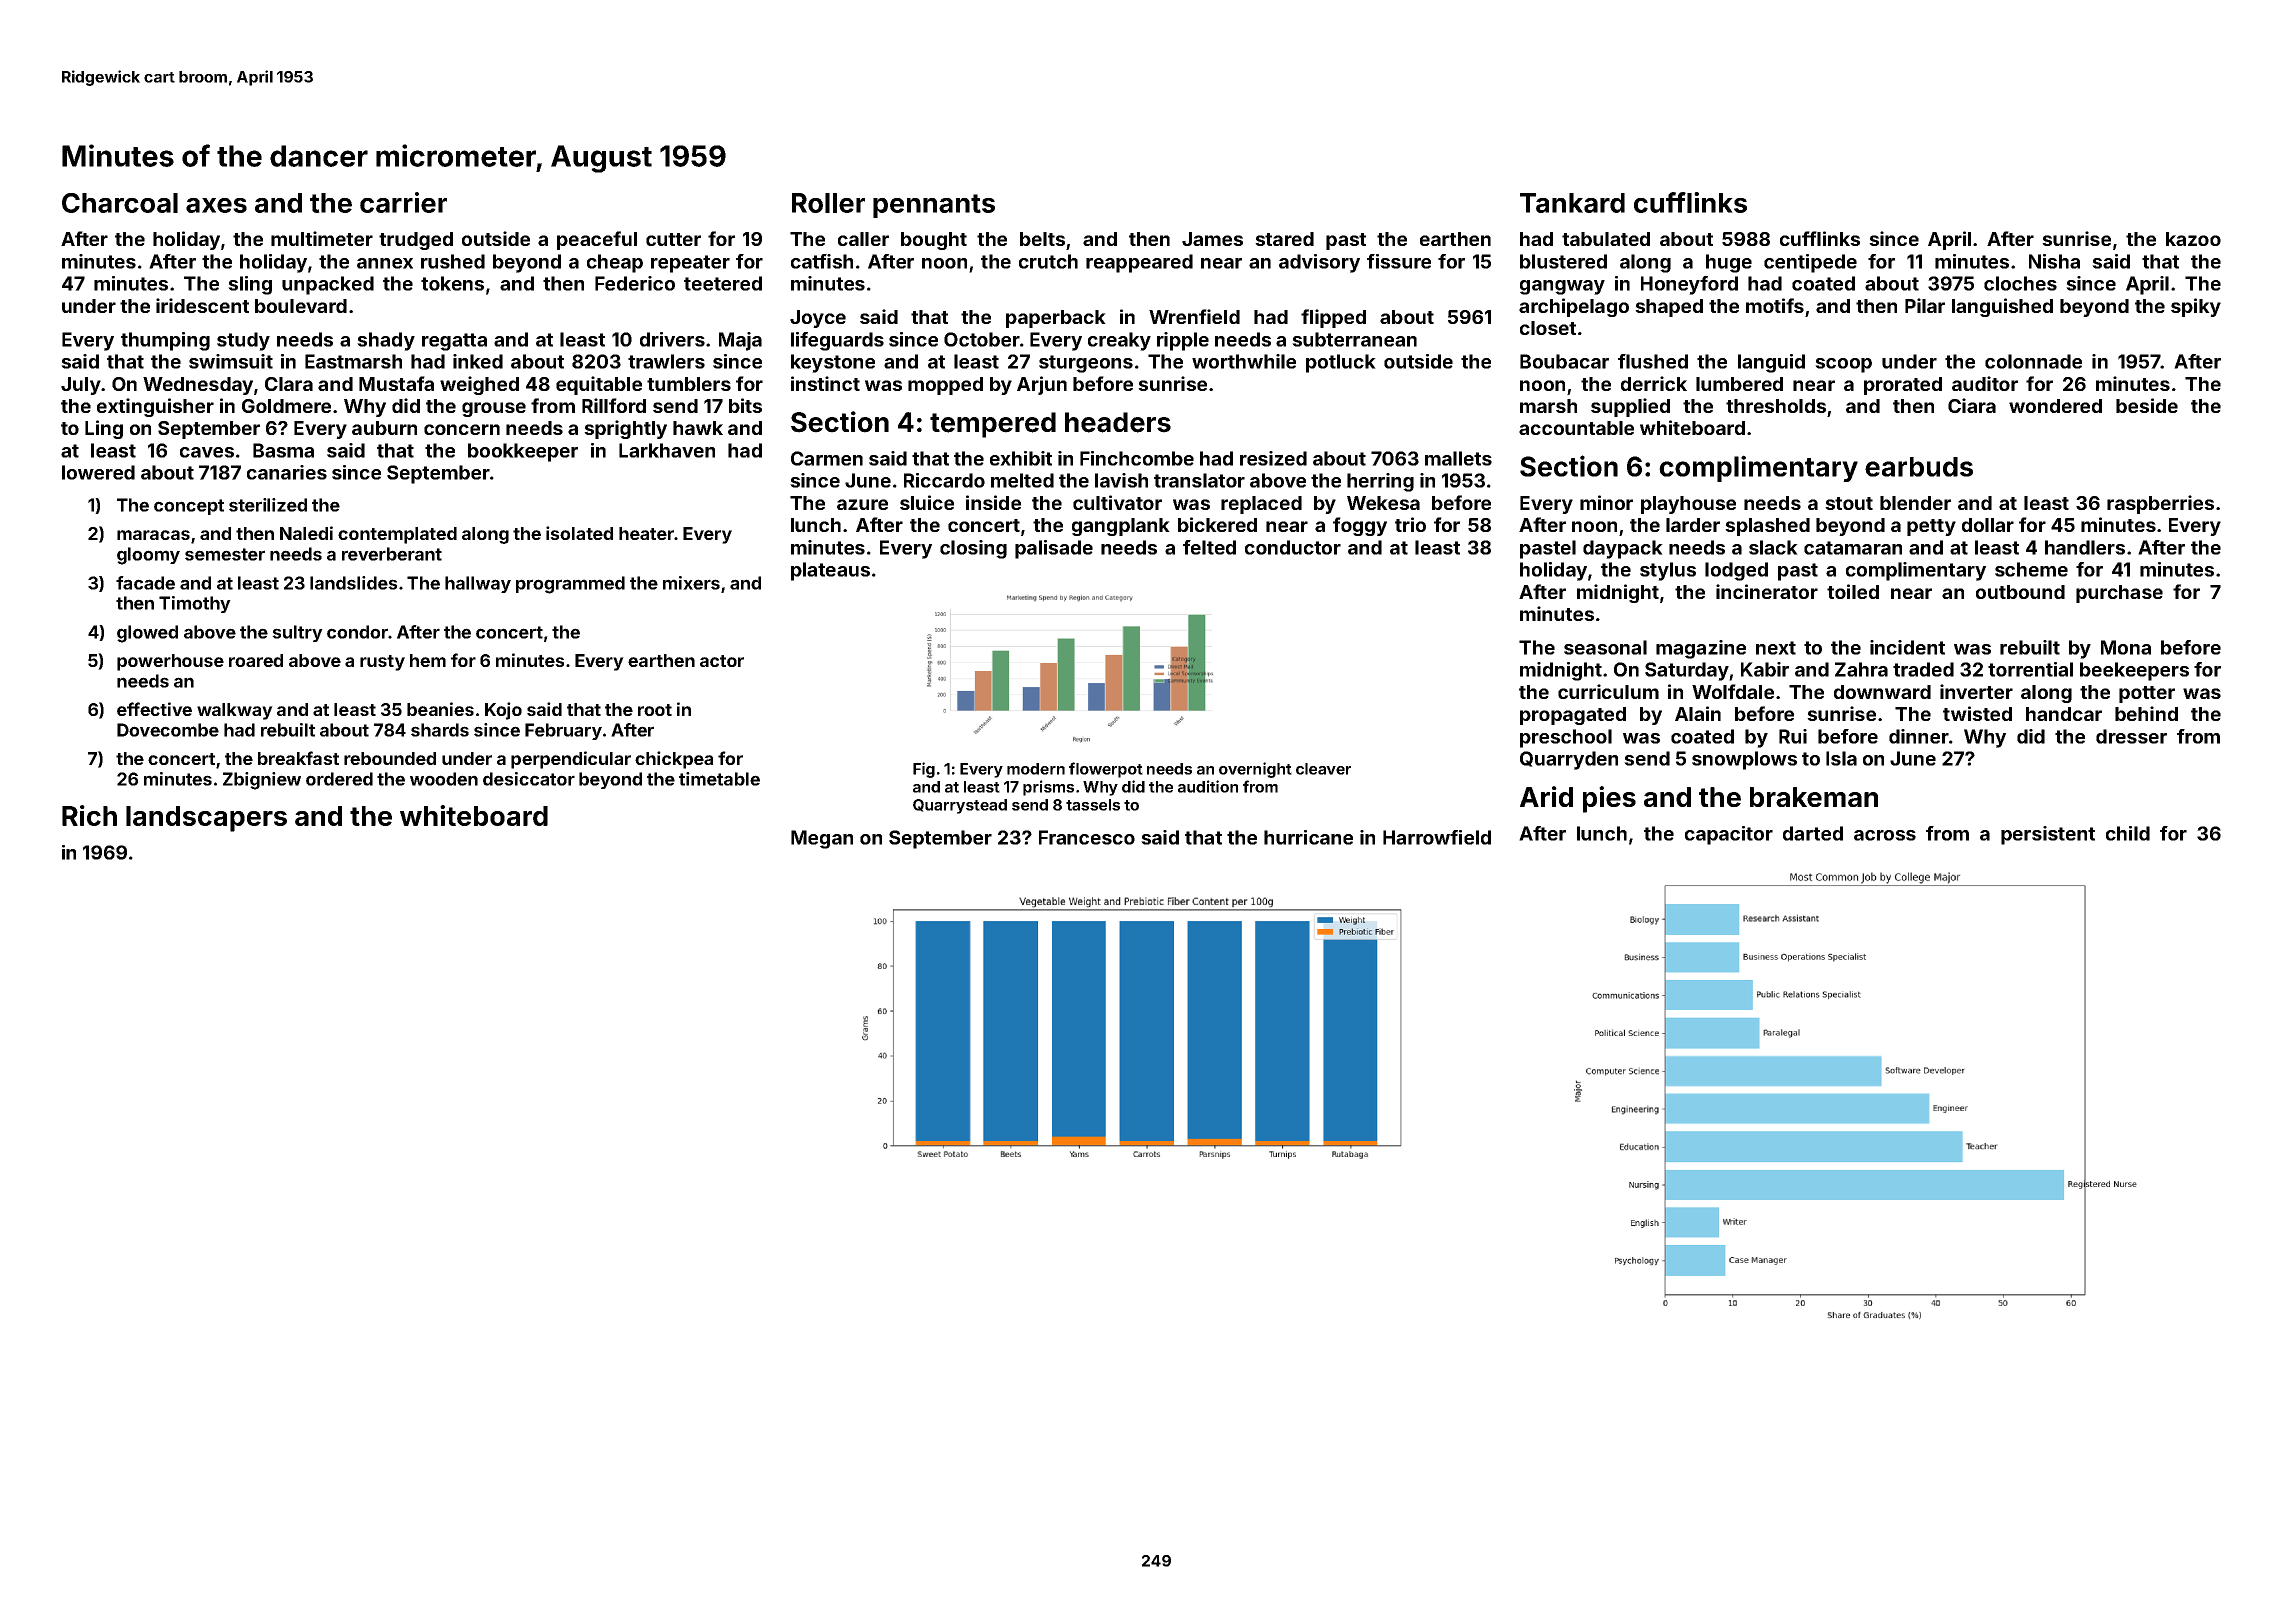 Image resolution: width=2282 pixels, height=1614 pixels. What do you see at coordinates (1776, 406) in the image?
I see `thresholds` at bounding box center [1776, 406].
